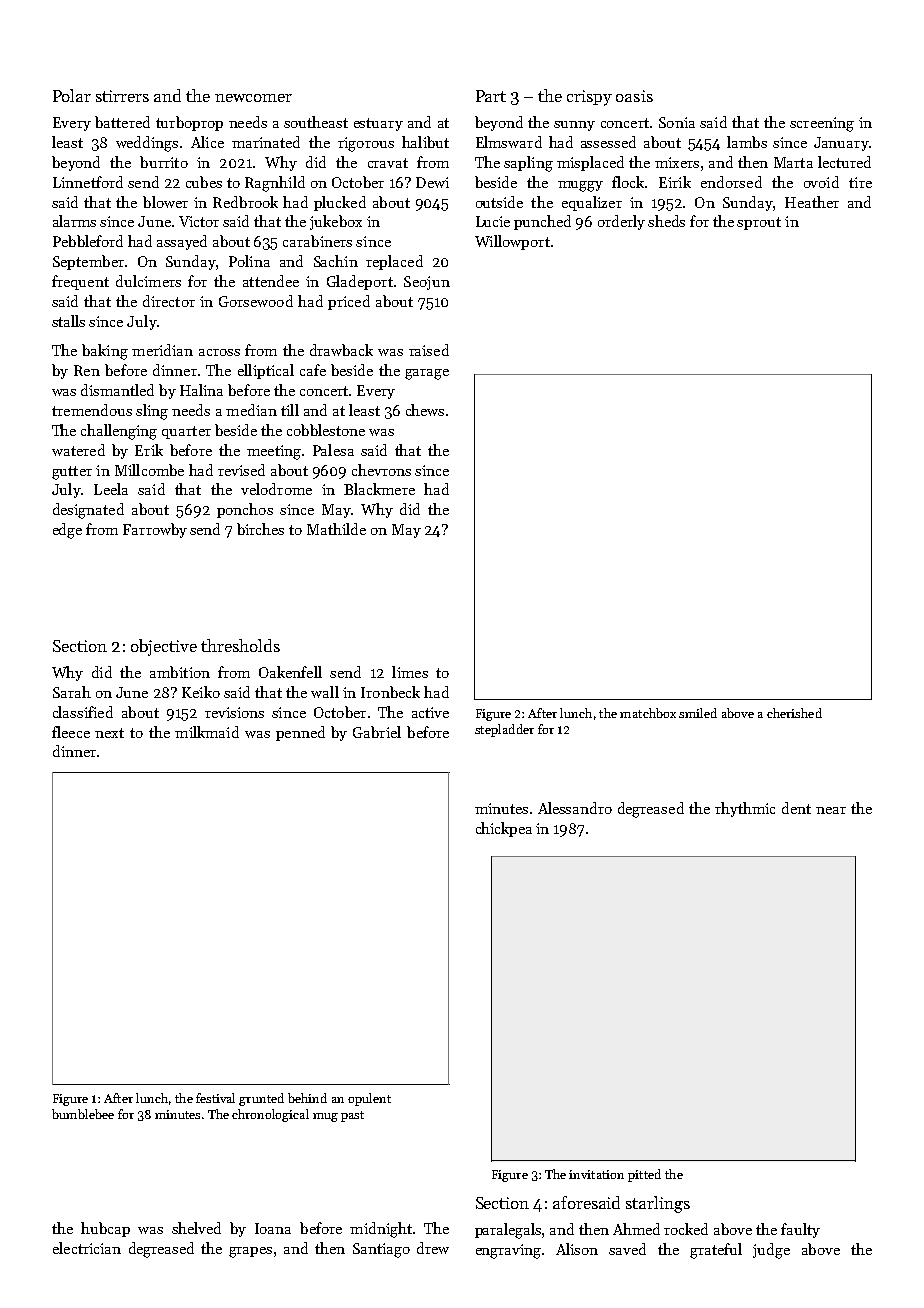 The image size is (924, 1308). I want to click on Part, so click(491, 96).
